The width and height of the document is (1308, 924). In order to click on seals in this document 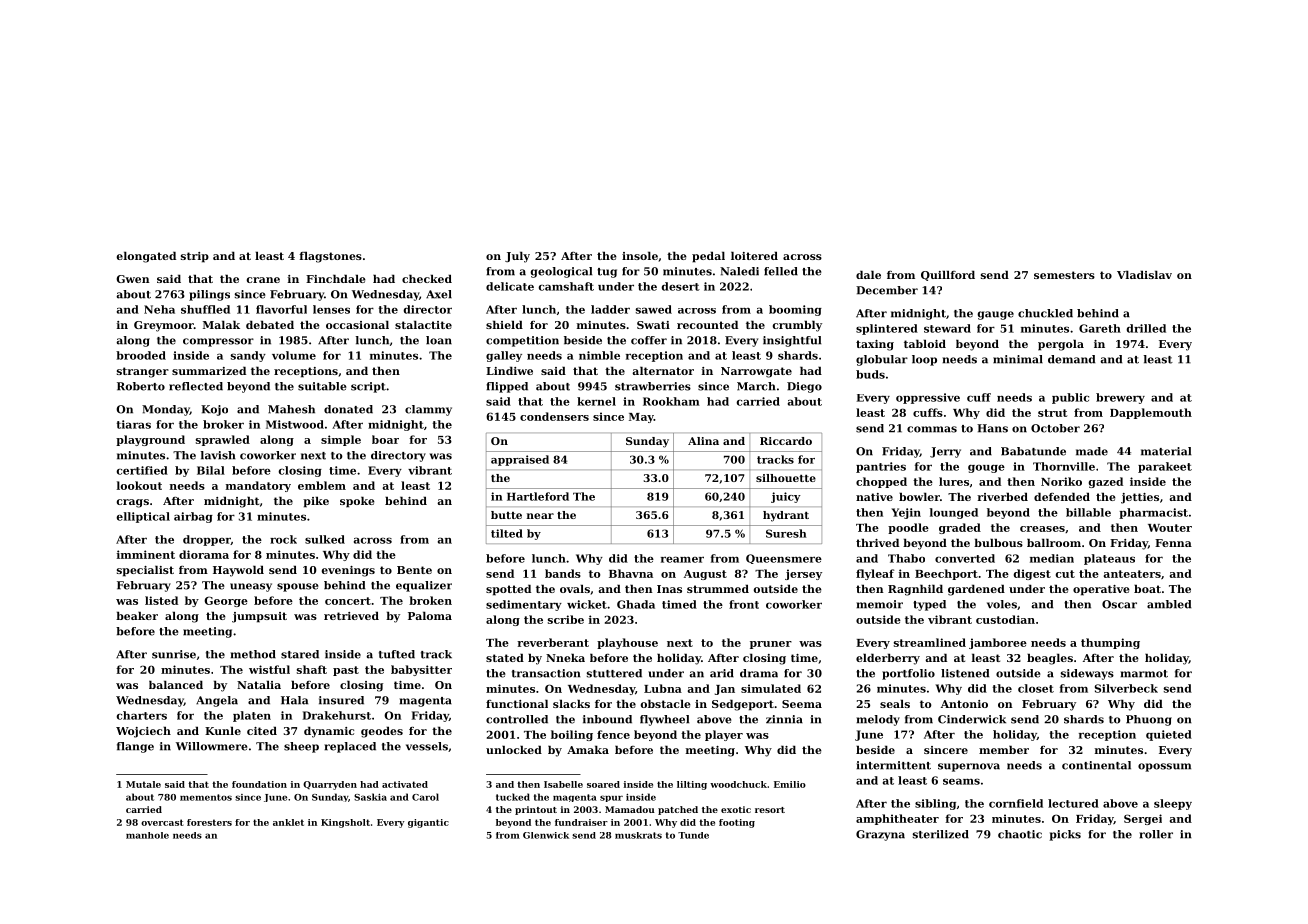, I will do `click(895, 703)`.
